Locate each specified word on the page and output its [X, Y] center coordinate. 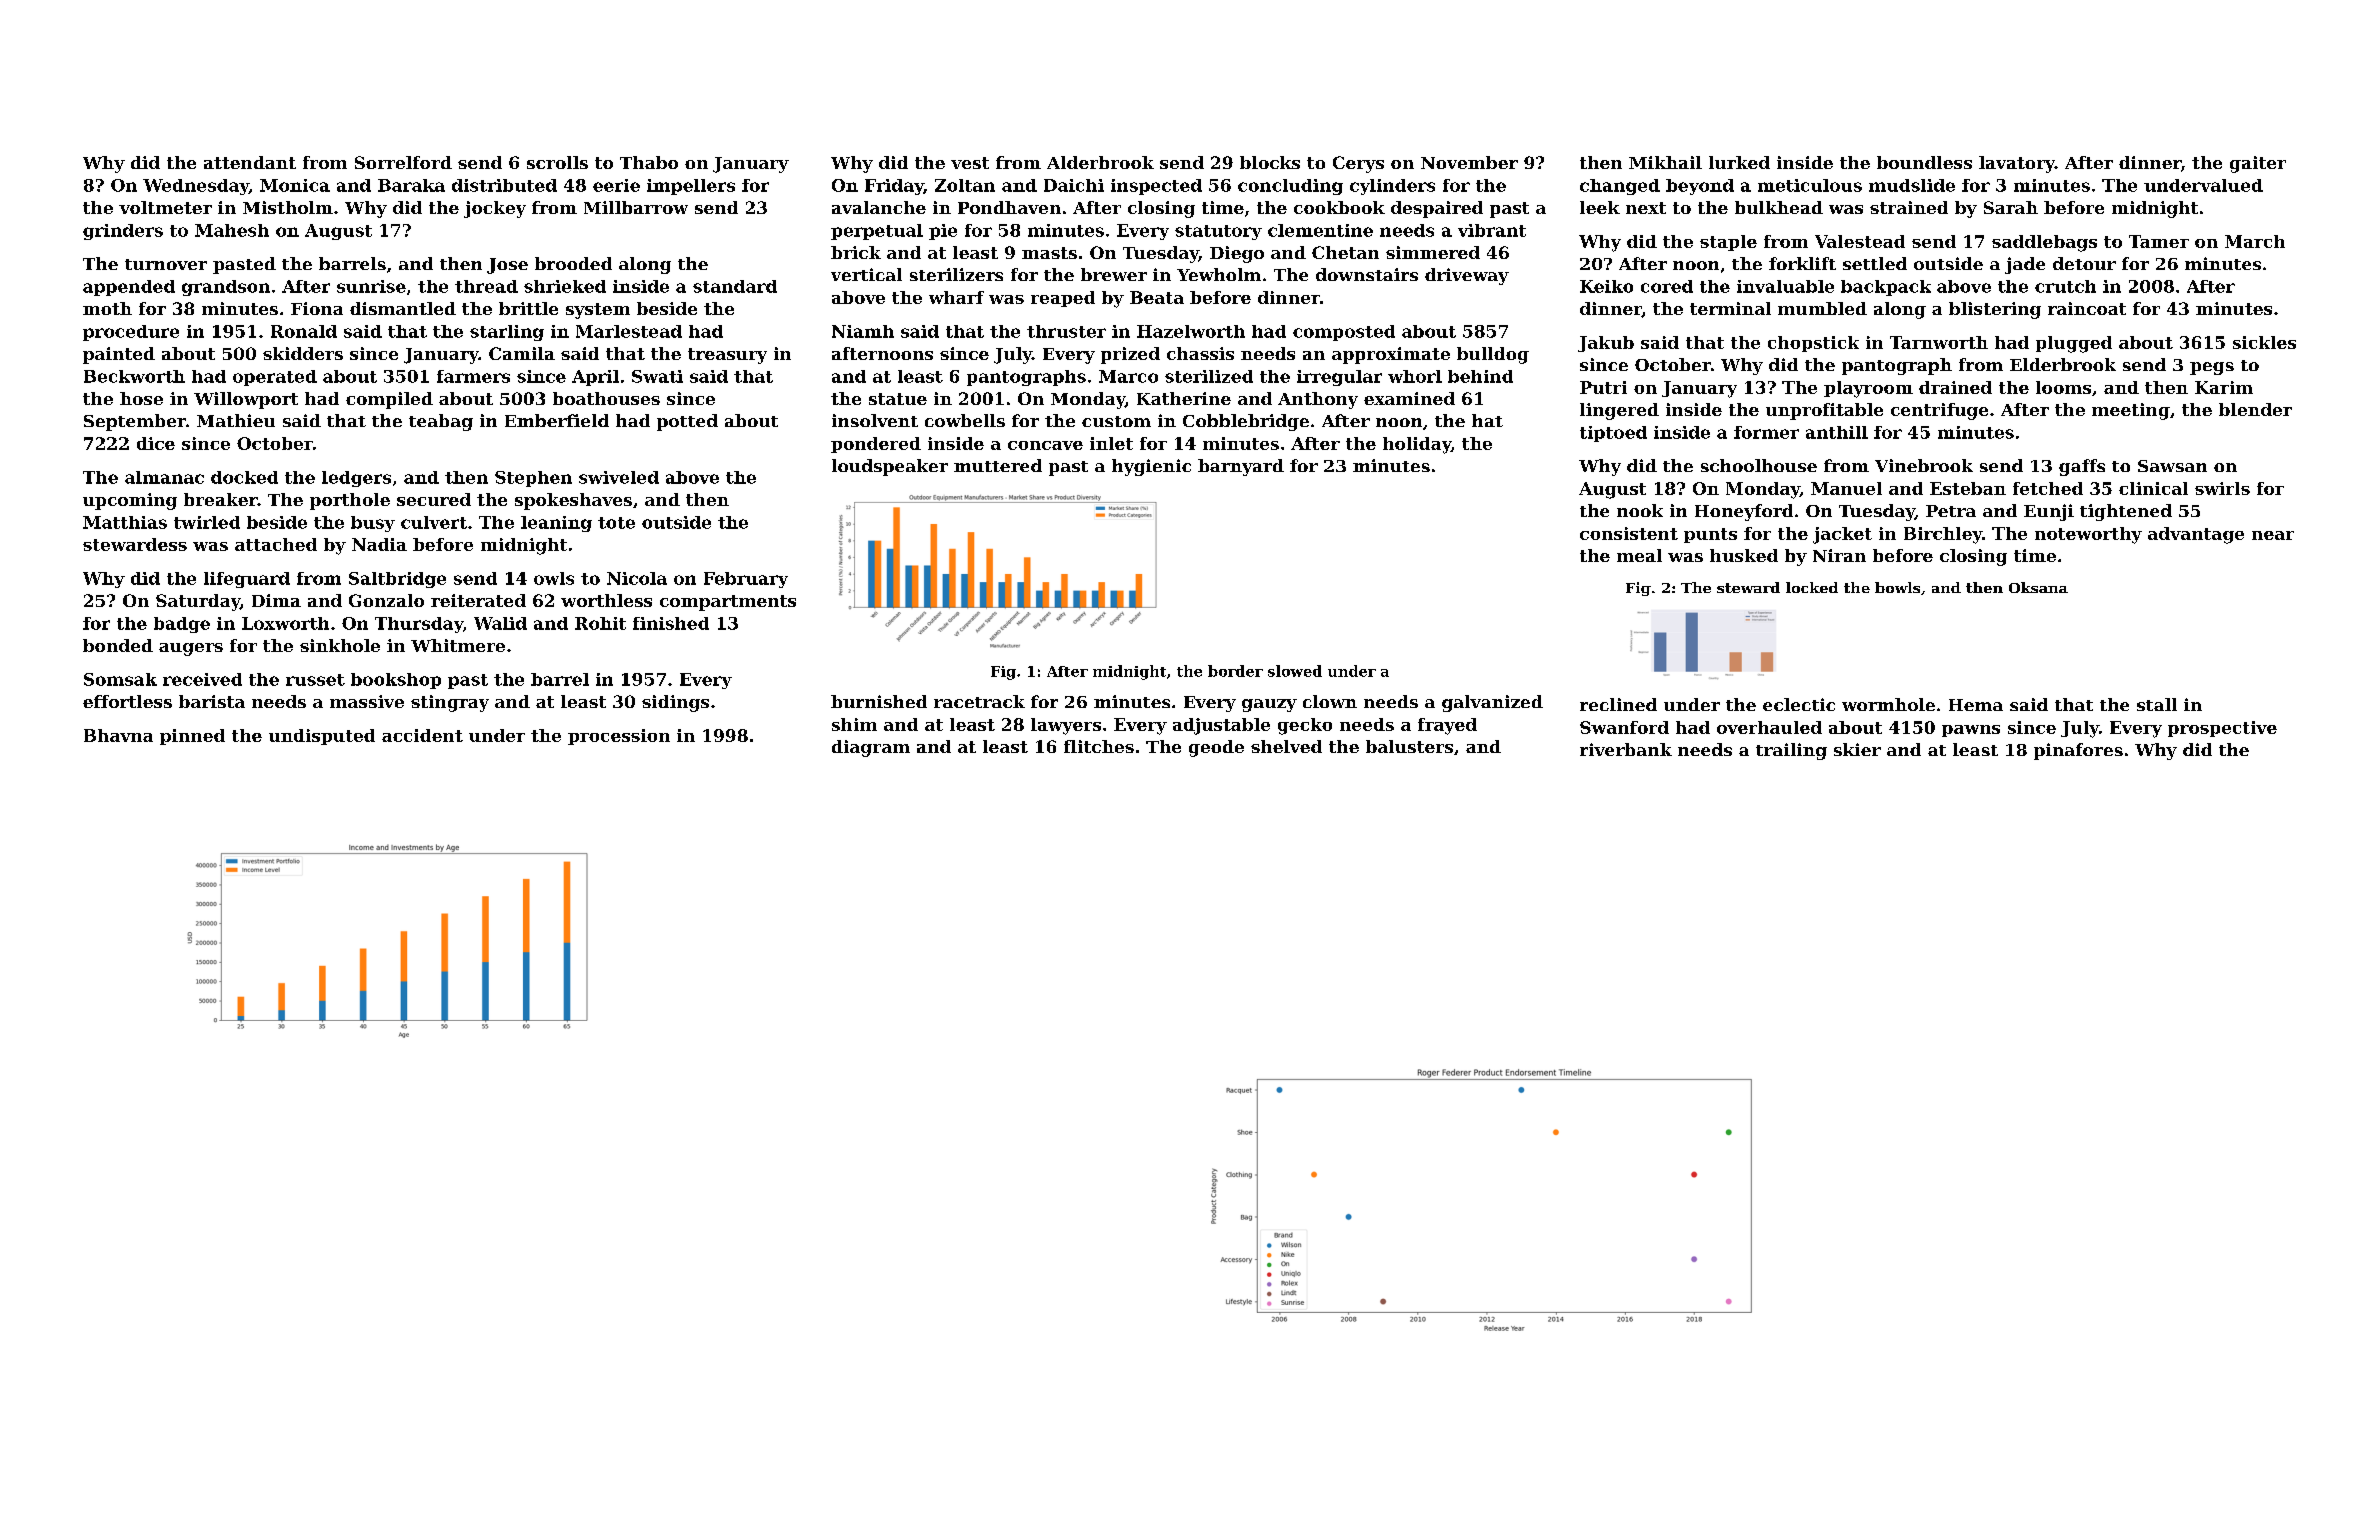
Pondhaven [1009, 207]
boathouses [606, 398]
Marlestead [629, 331]
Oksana [2038, 587]
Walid [500, 623]
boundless [1924, 162]
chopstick [1813, 344]
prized [1130, 355]
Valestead [1860, 241]
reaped [1063, 299]
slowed [1295, 671]
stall [2157, 704]
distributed [504, 185]
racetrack [979, 701]
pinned [192, 737]
